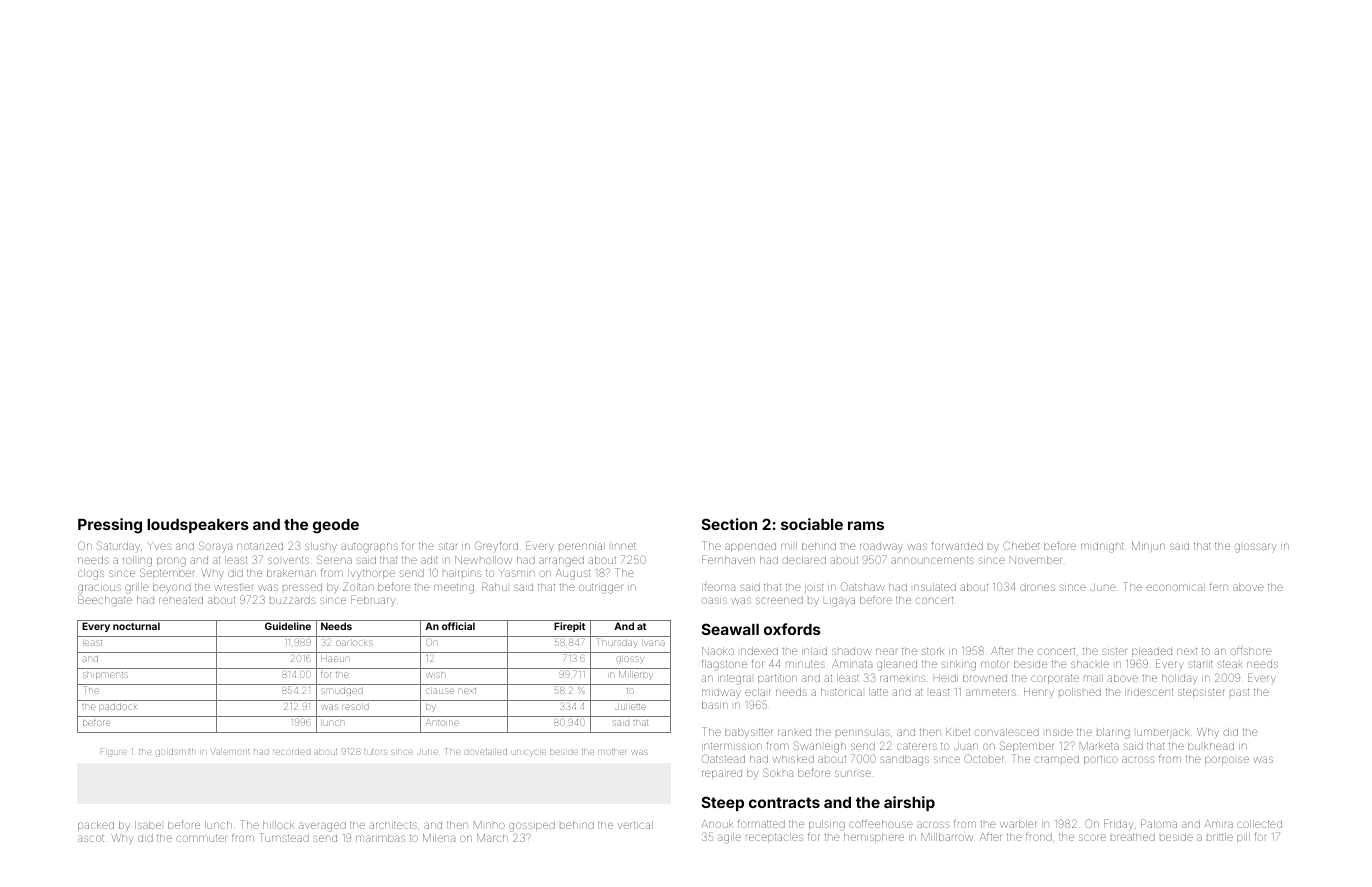 The height and width of the image is (887, 1372). I want to click on motor, so click(994, 664).
